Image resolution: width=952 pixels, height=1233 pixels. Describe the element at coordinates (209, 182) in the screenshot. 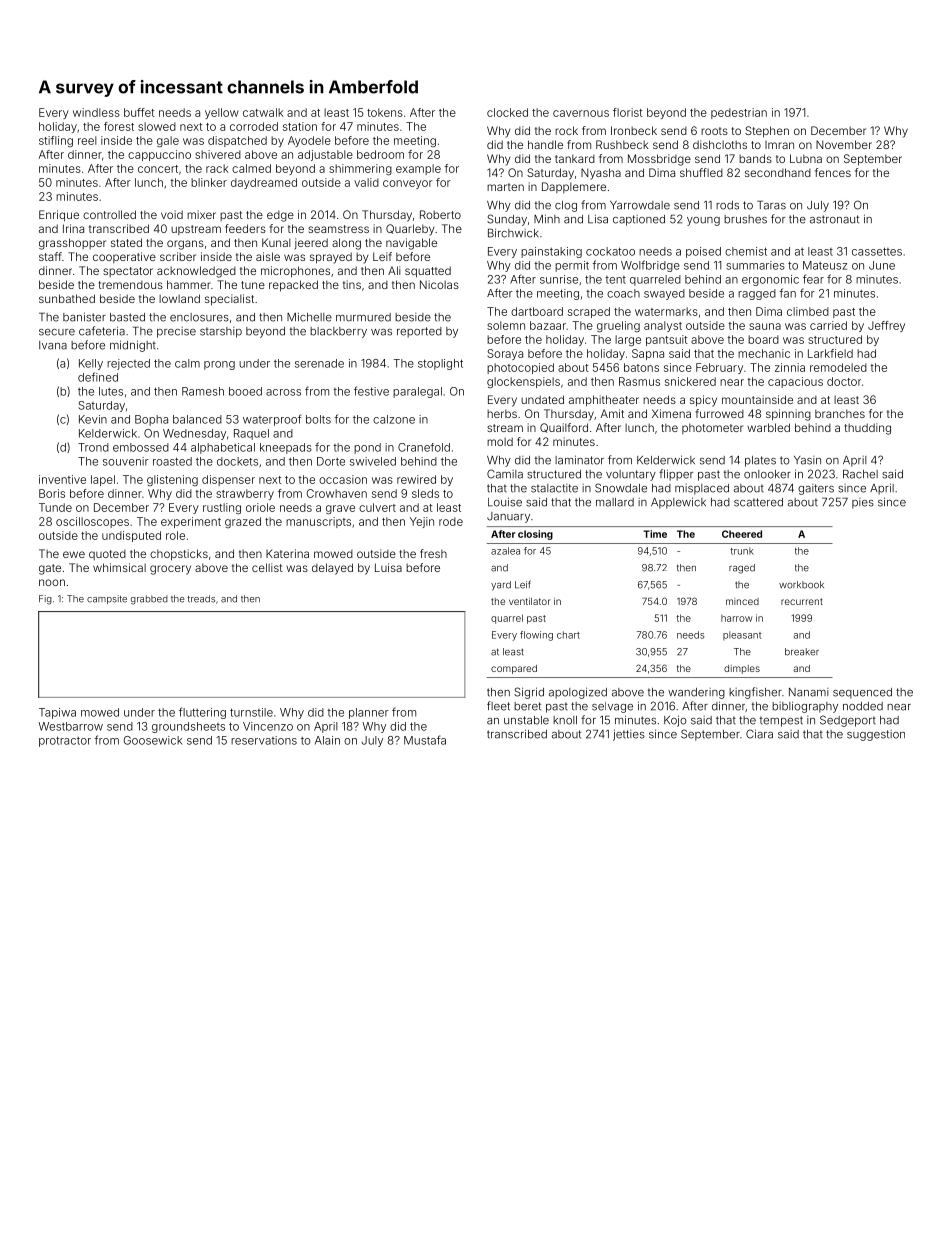

I see `blinker` at that location.
